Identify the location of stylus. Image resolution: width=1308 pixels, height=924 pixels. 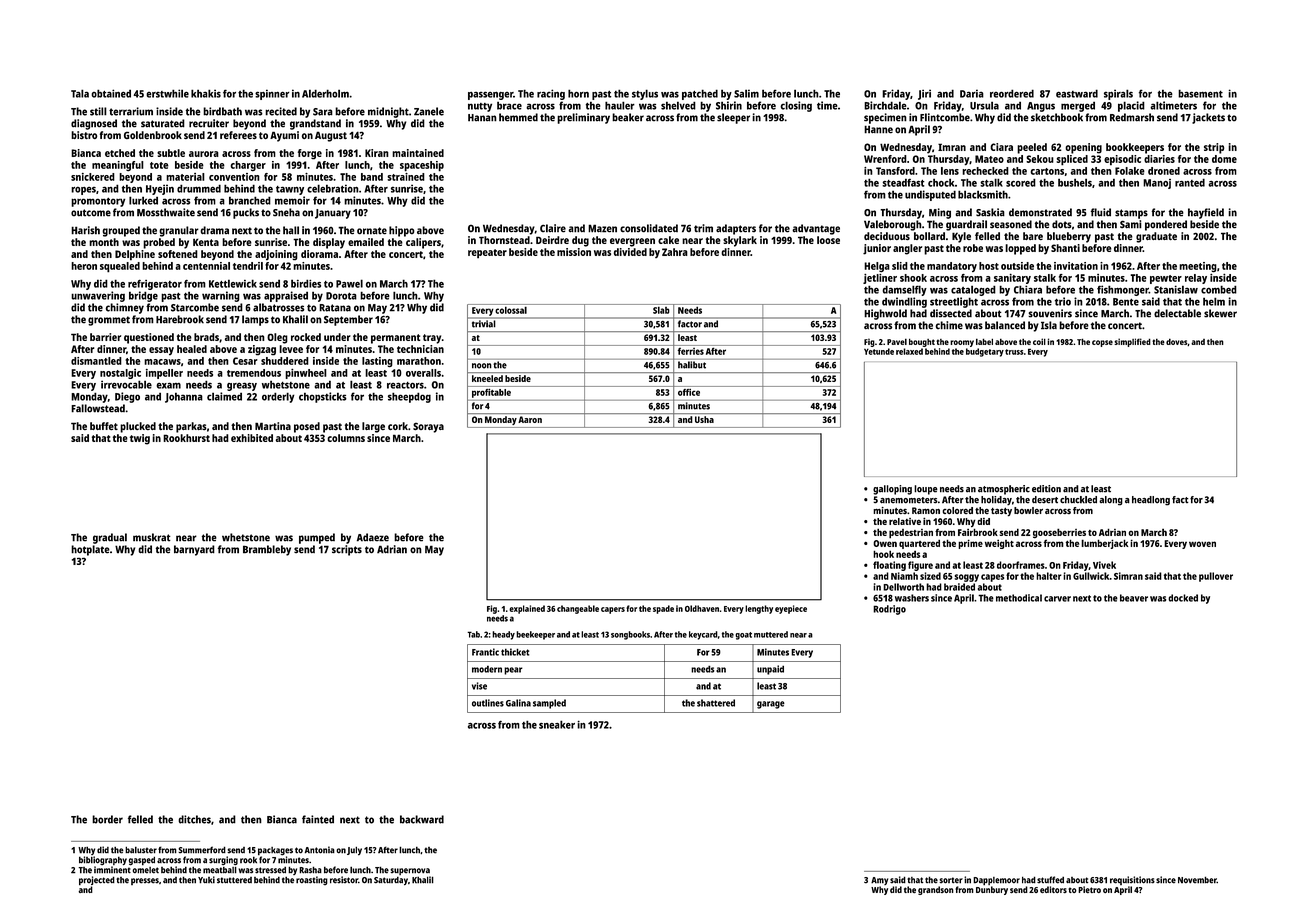
(645, 94).
